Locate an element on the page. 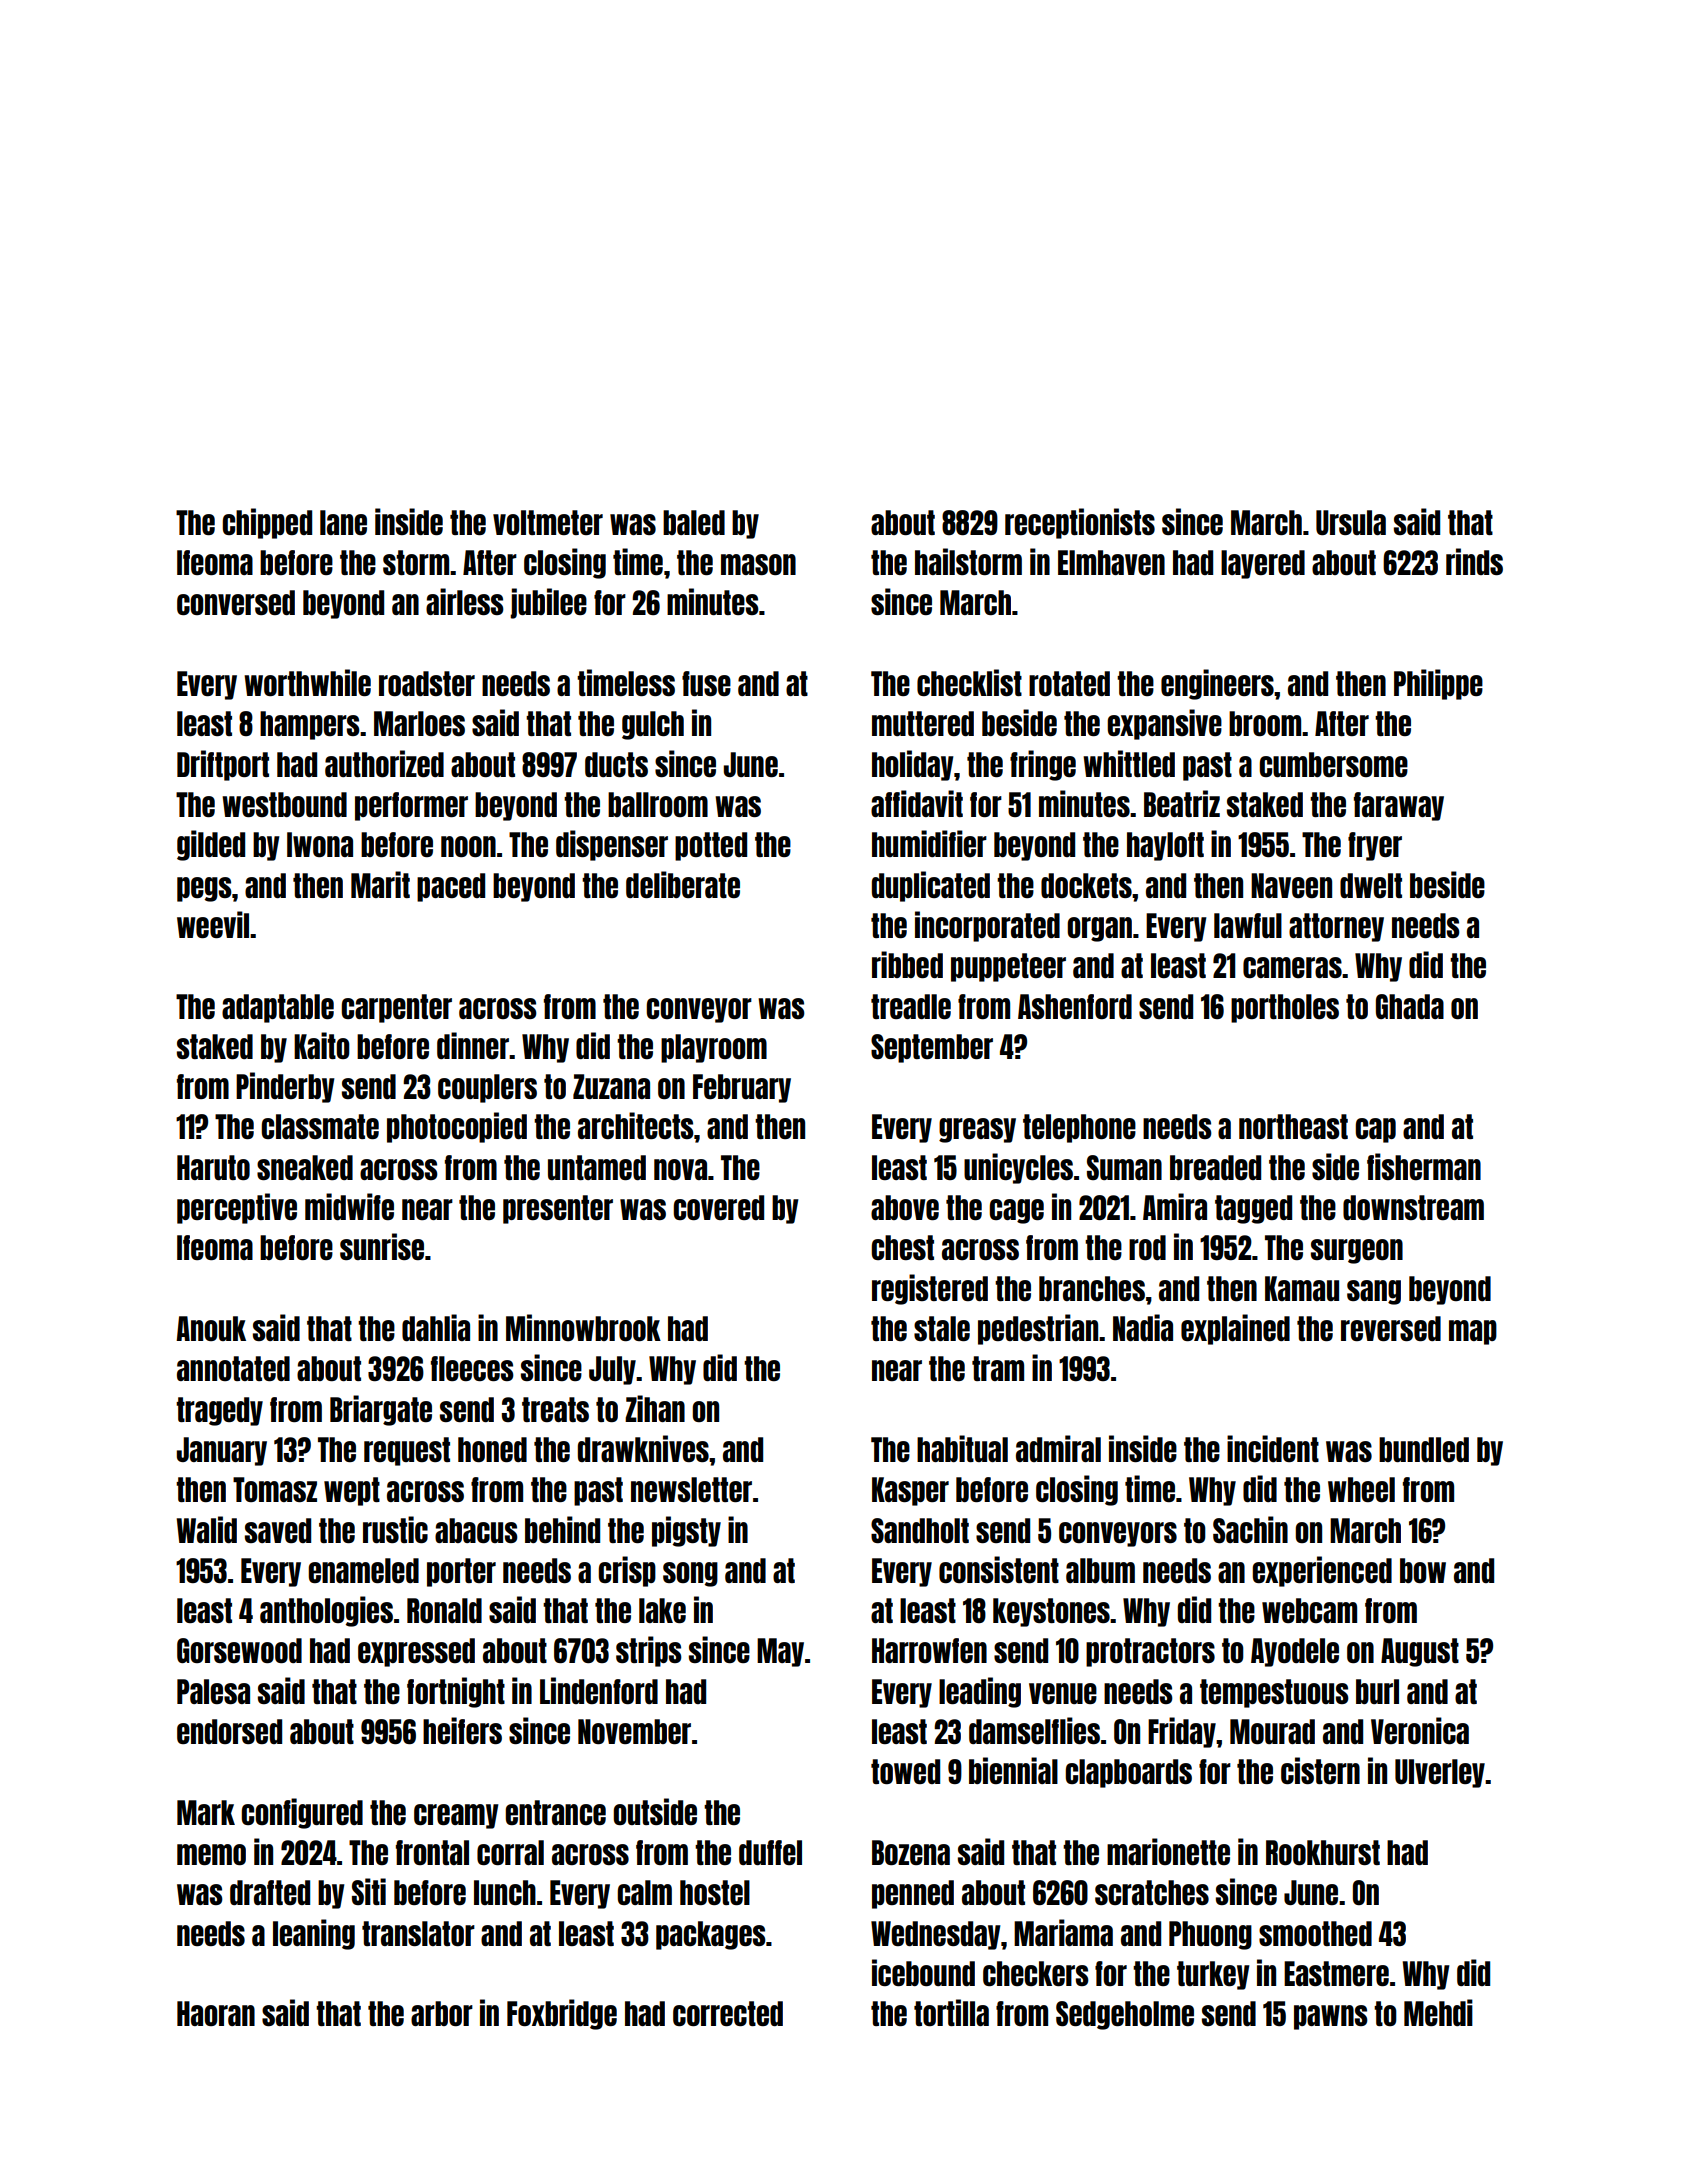 Image resolution: width=1683 pixels, height=2178 pixels. nova is located at coordinates (680, 1169).
